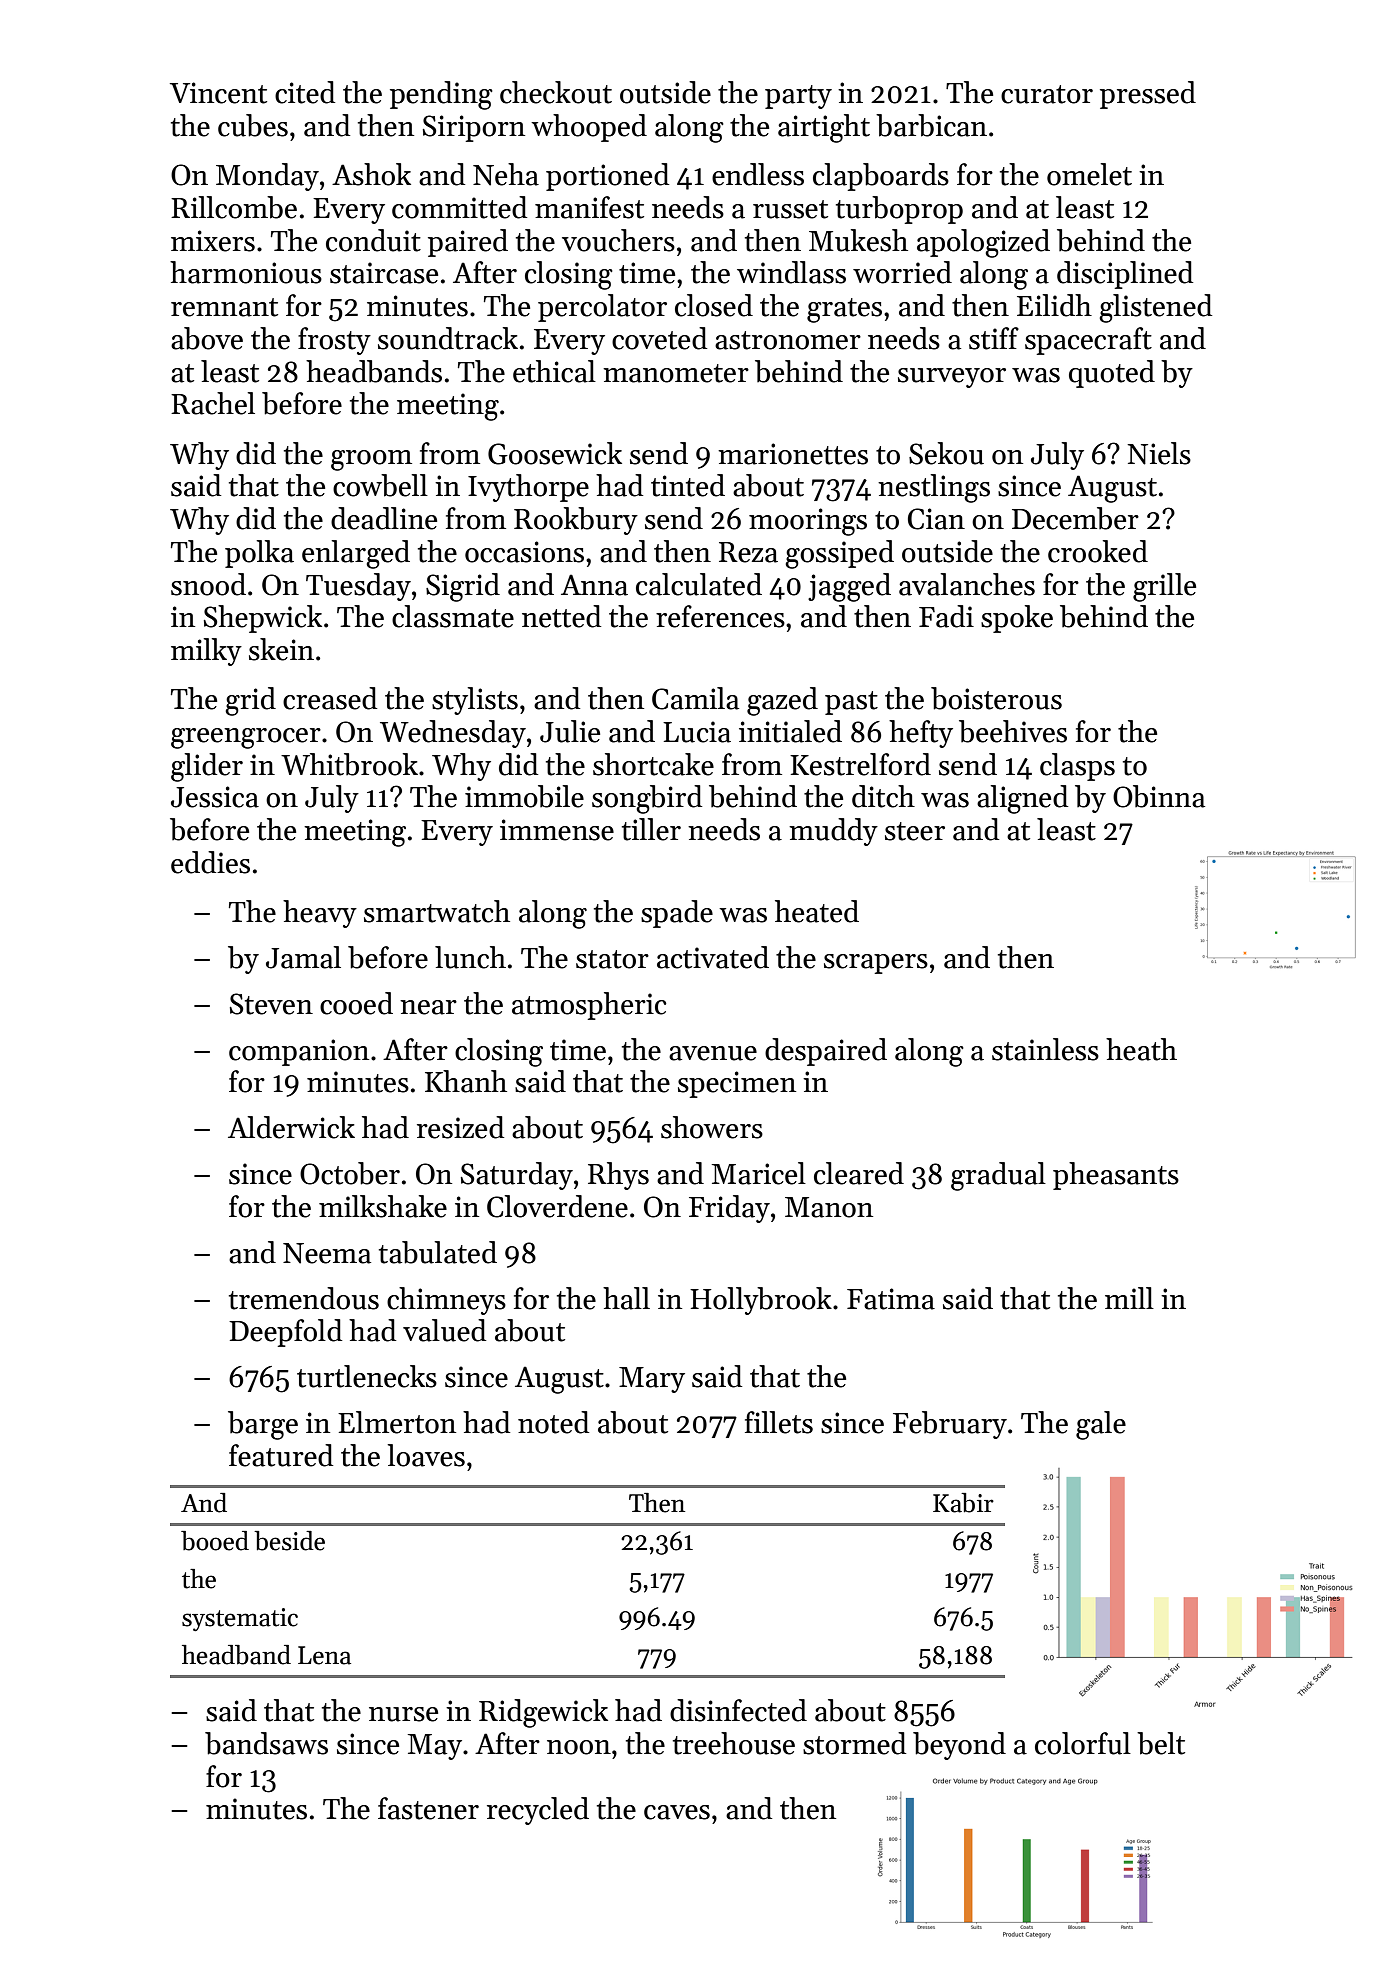 This page has height=1969, width=1386. Describe the element at coordinates (1129, 1298) in the page. I see `mill` at that location.
